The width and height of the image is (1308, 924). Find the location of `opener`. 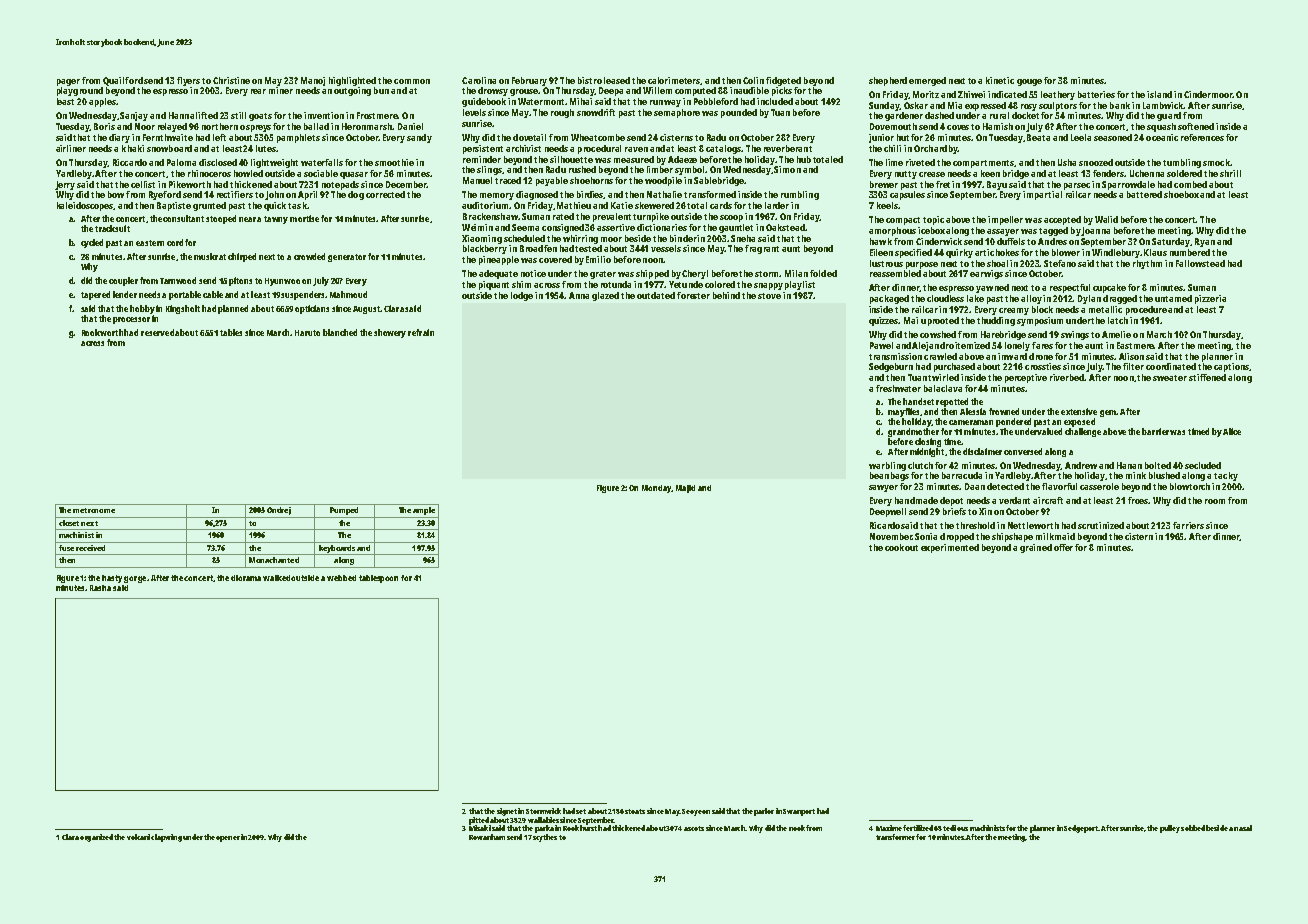

opener is located at coordinates (228, 839).
